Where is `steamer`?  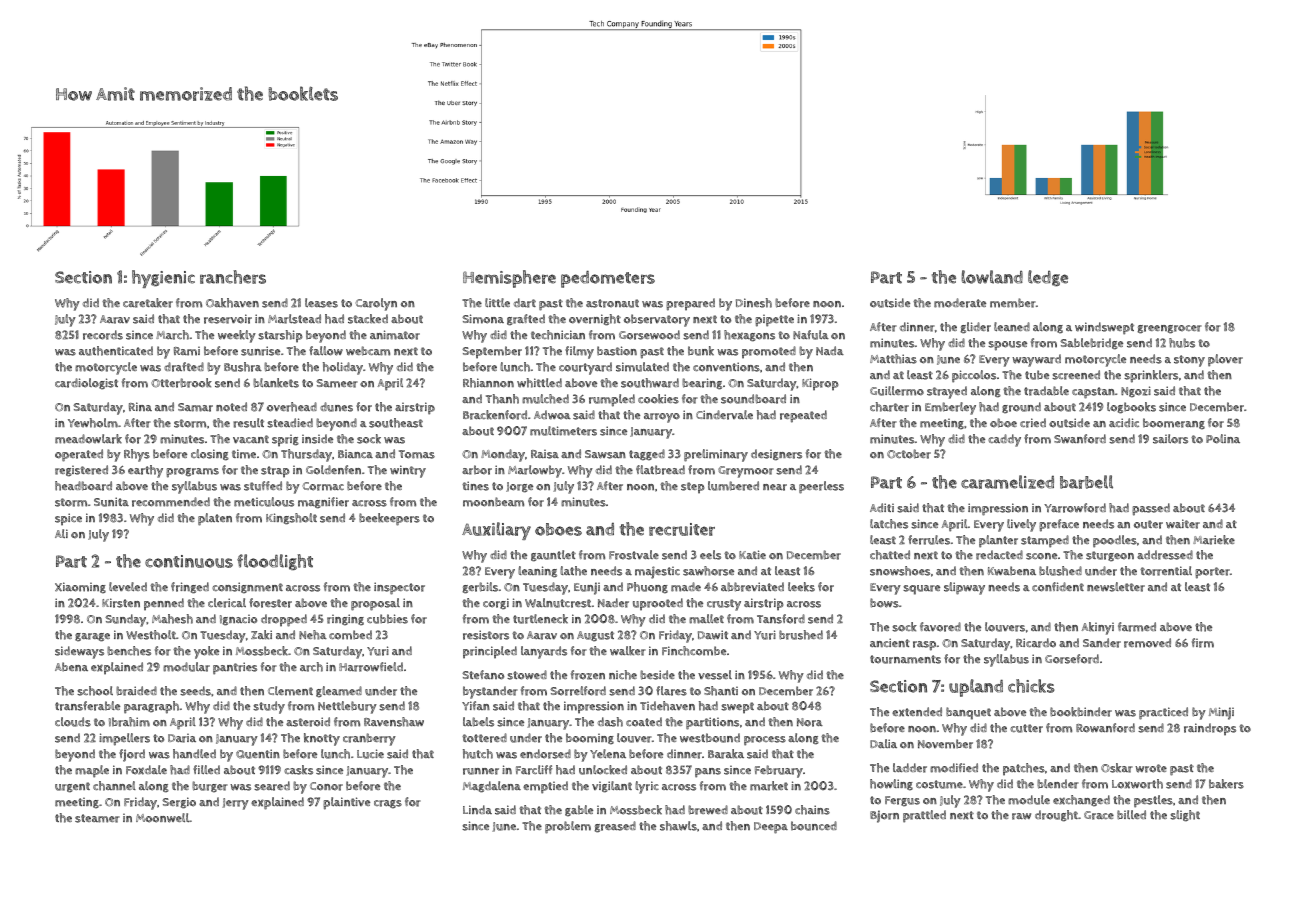
steamer is located at coordinates (97, 818).
